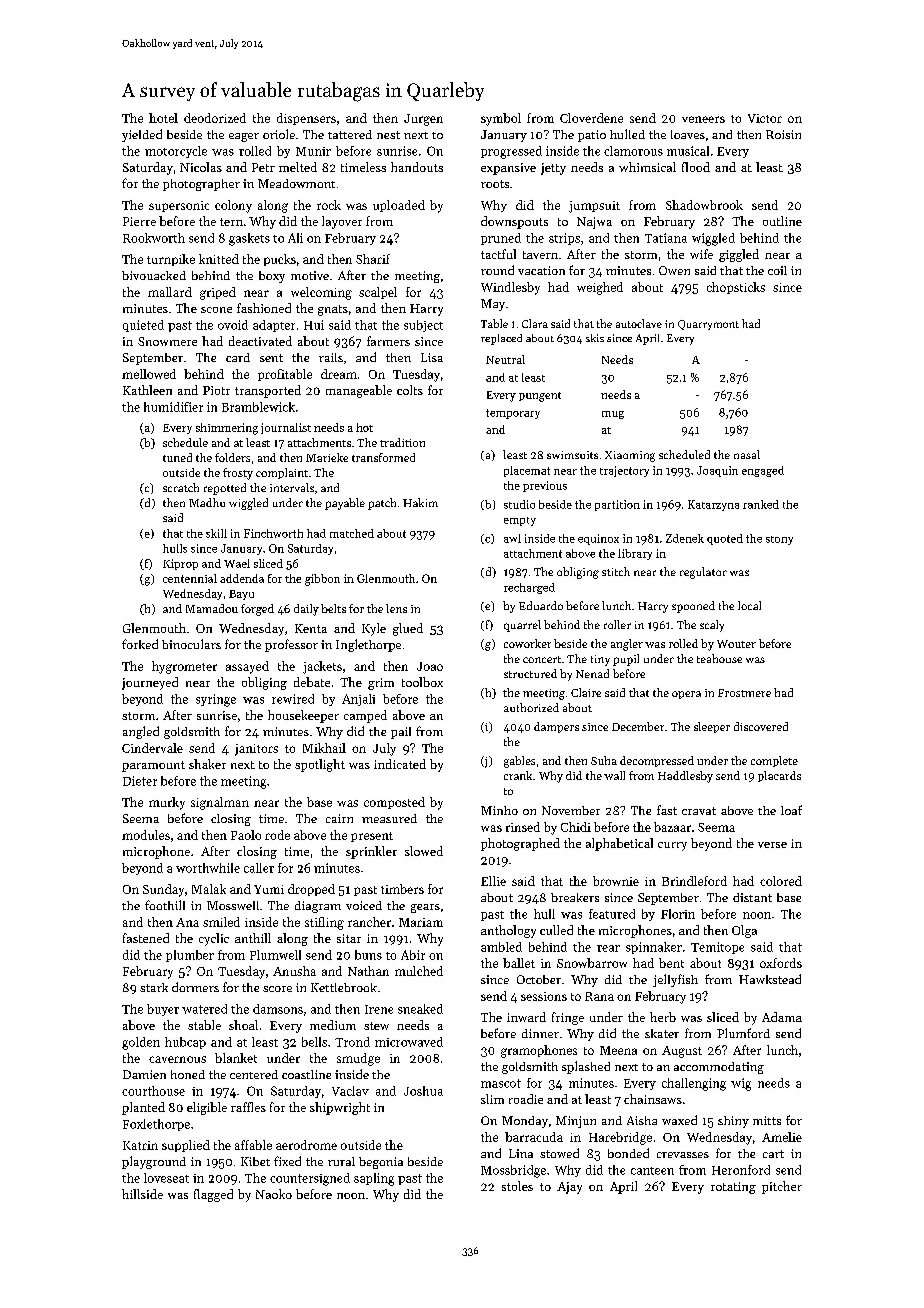 The width and height of the screenshot is (924, 1308). What do you see at coordinates (591, 118) in the screenshot?
I see `Cloverdene` at bounding box center [591, 118].
